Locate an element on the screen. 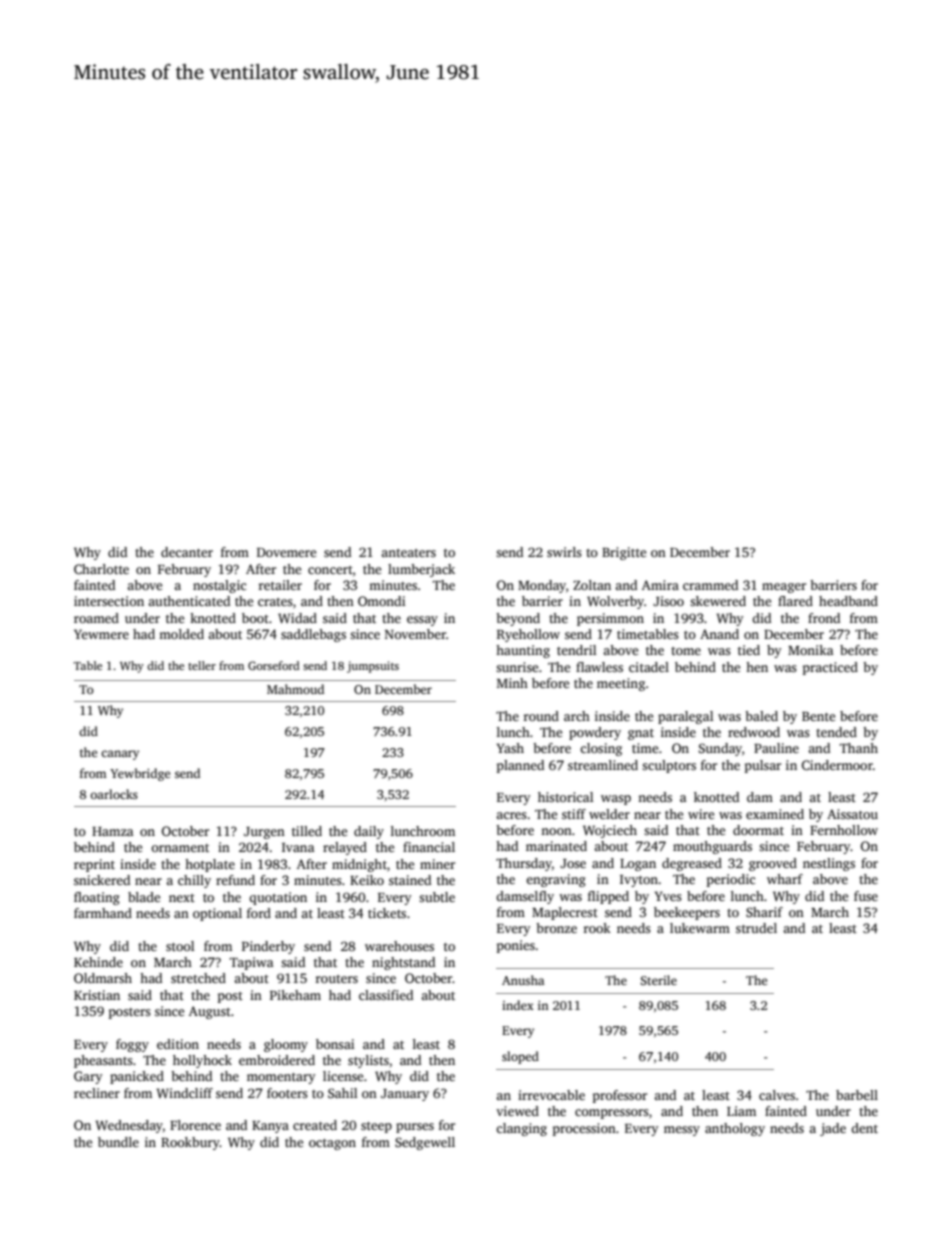  warehouses is located at coordinates (399, 946).
